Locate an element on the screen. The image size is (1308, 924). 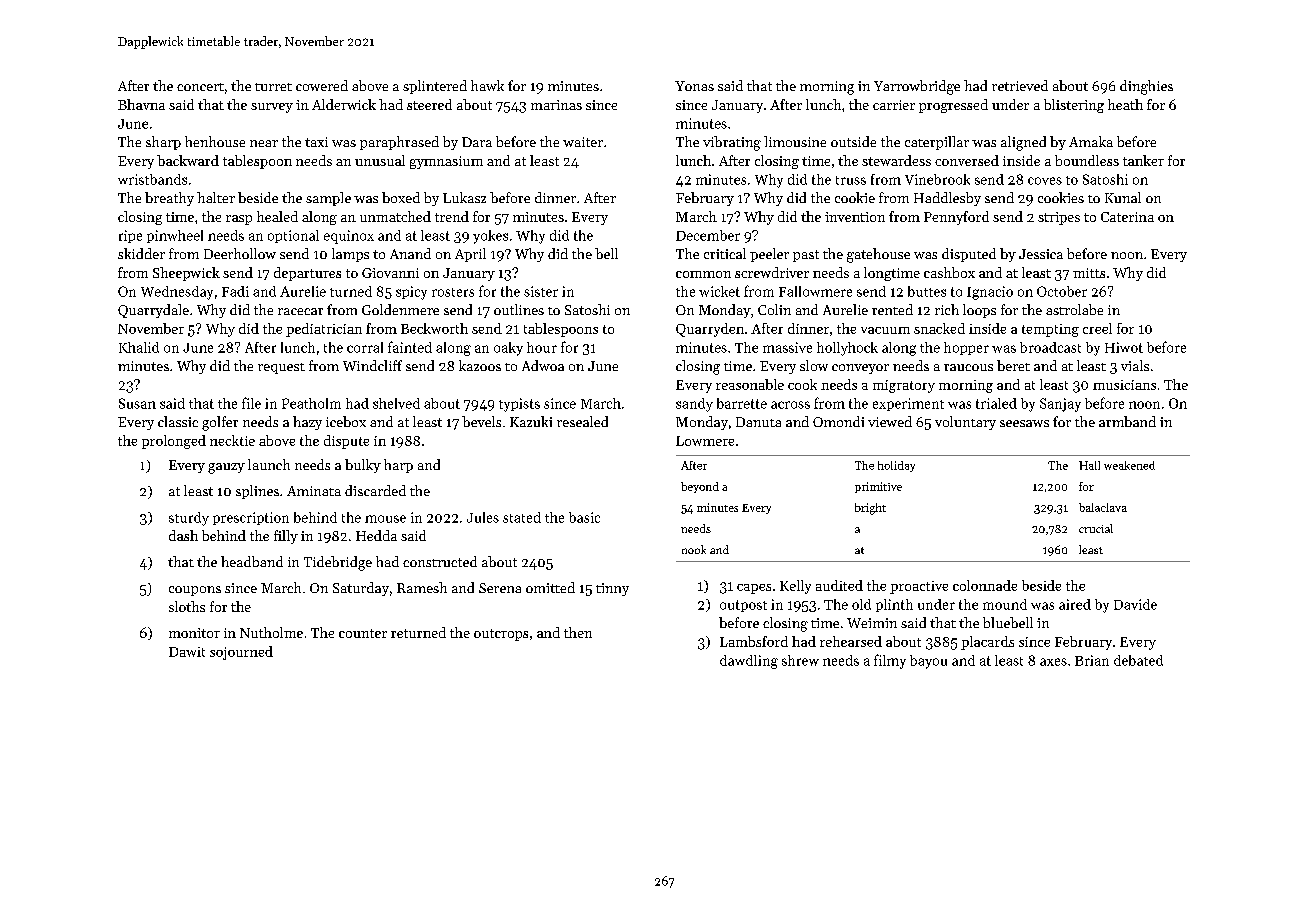
October is located at coordinates (1062, 291).
